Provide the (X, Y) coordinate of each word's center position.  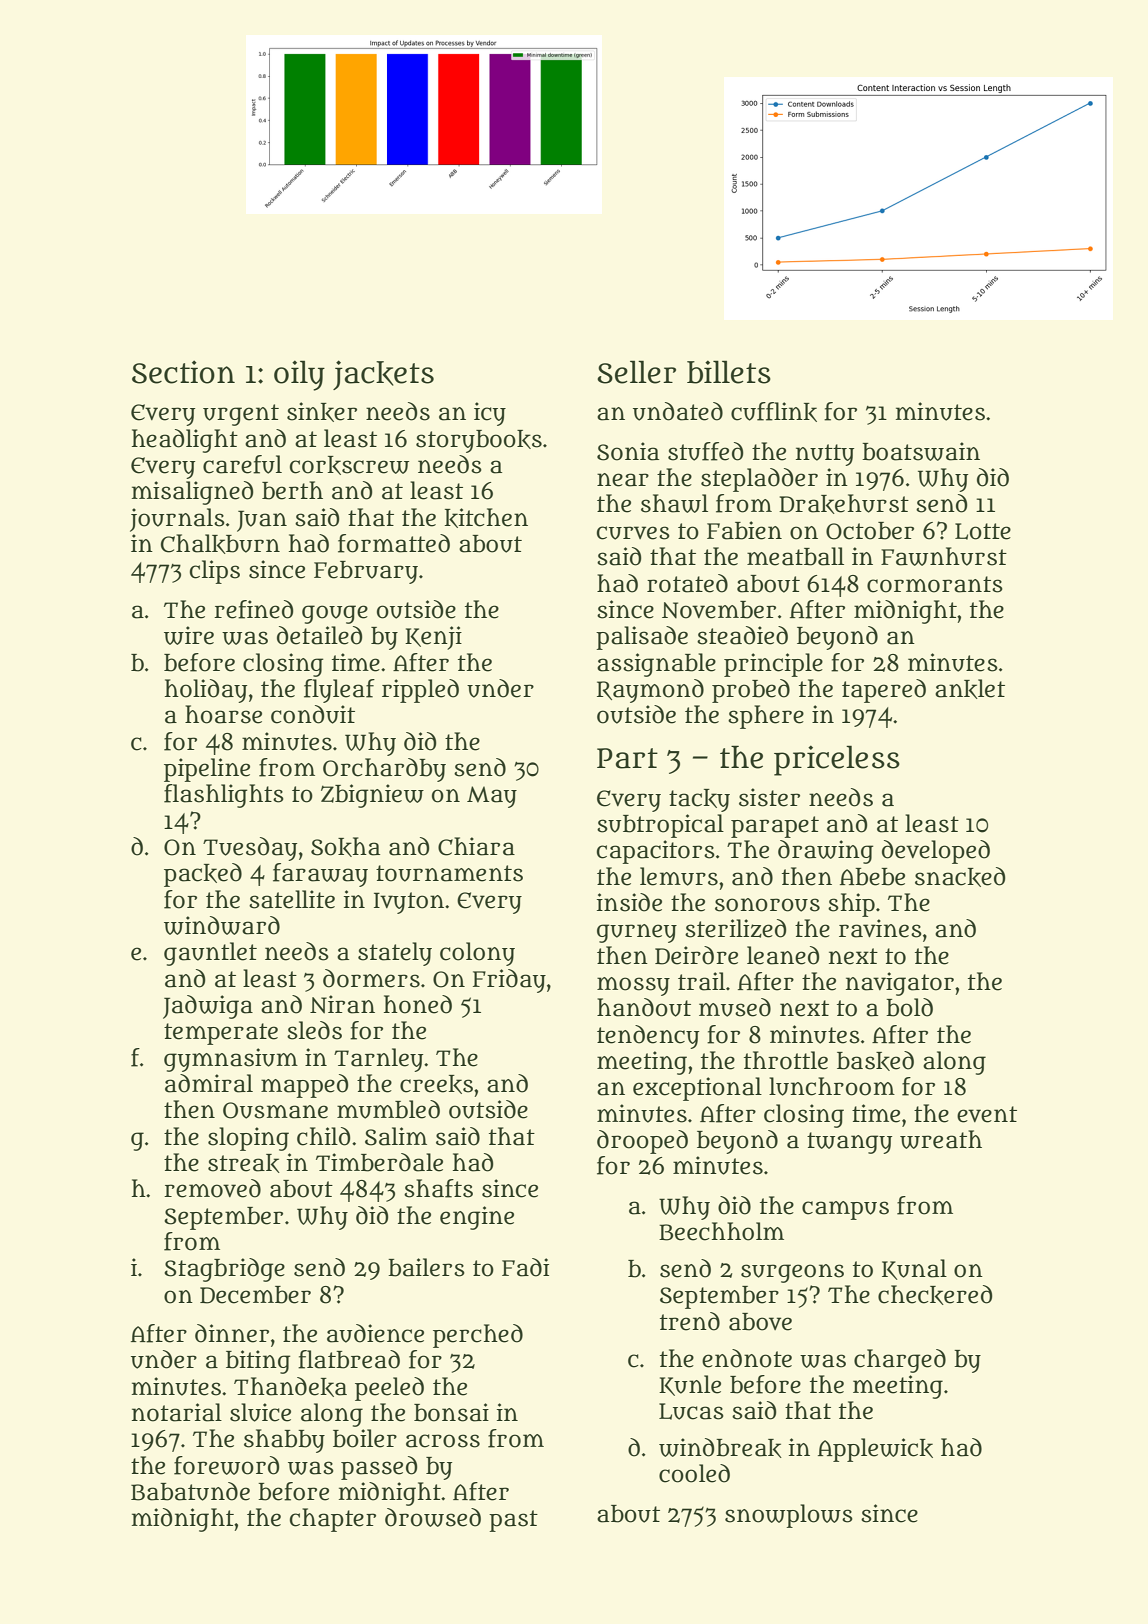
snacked (960, 877)
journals (177, 520)
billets (729, 372)
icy (490, 414)
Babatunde (190, 1491)
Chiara (476, 846)
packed (203, 875)
